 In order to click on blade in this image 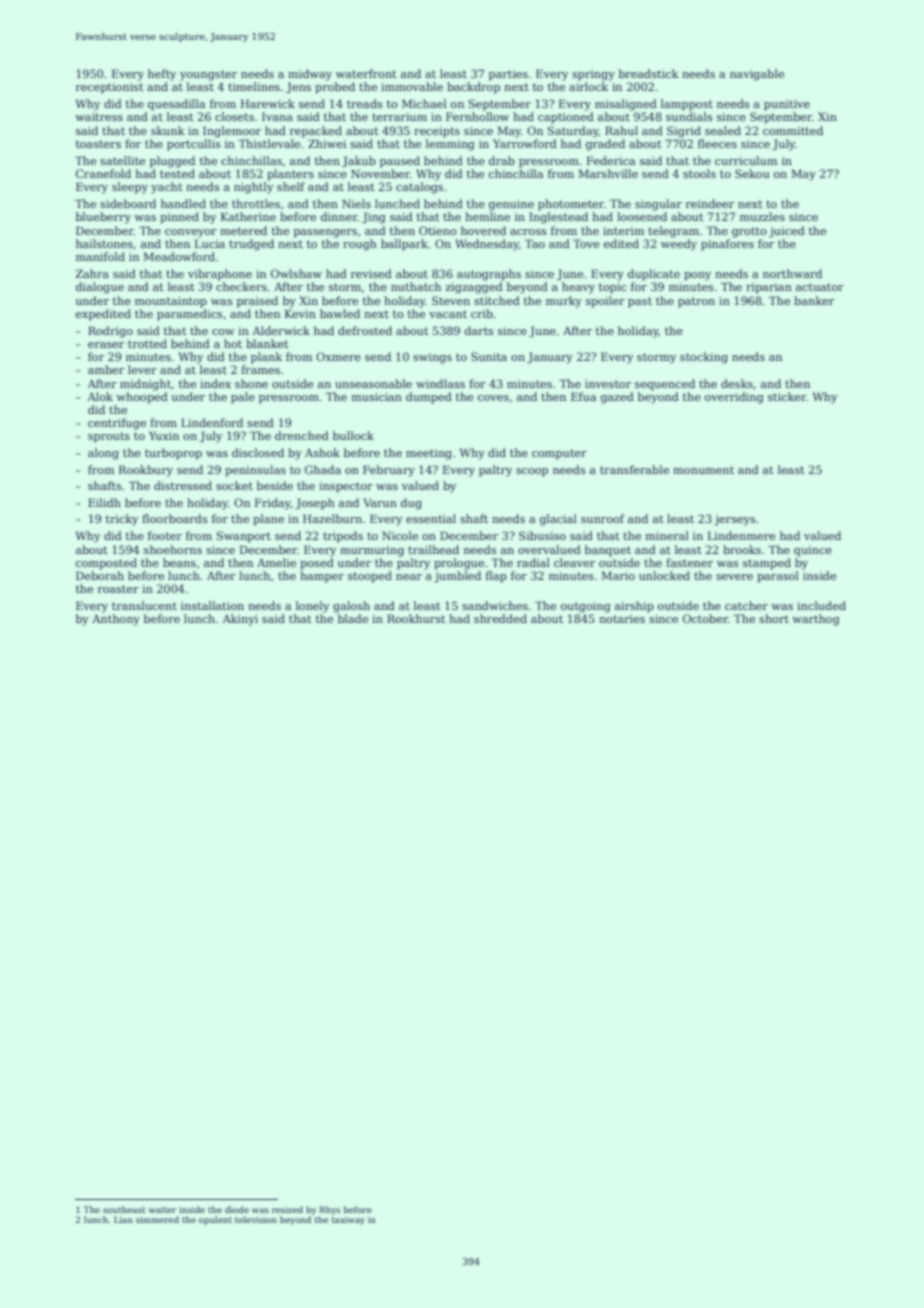, I will do `click(353, 618)`.
